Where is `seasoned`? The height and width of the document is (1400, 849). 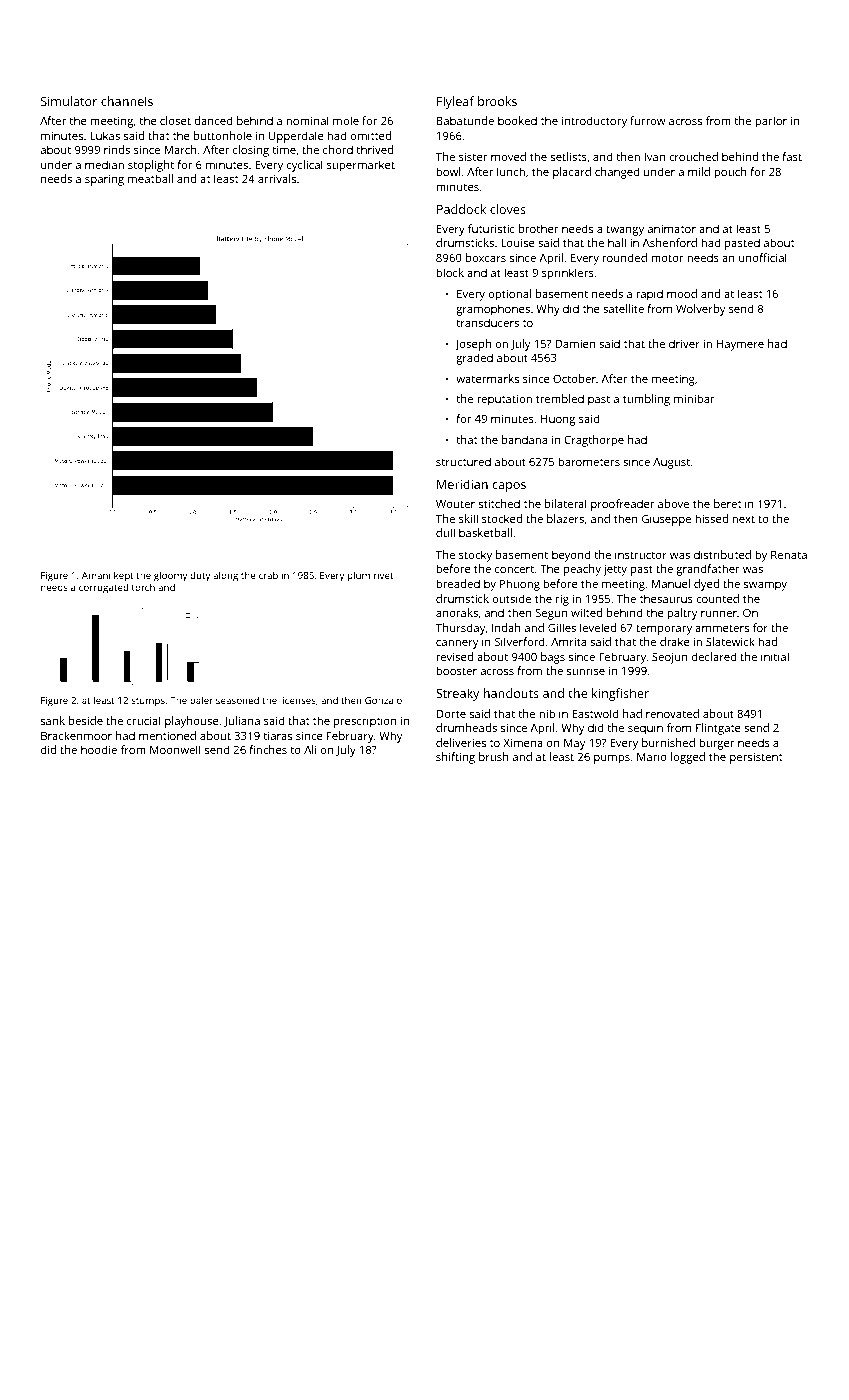
seasoned is located at coordinates (237, 700).
